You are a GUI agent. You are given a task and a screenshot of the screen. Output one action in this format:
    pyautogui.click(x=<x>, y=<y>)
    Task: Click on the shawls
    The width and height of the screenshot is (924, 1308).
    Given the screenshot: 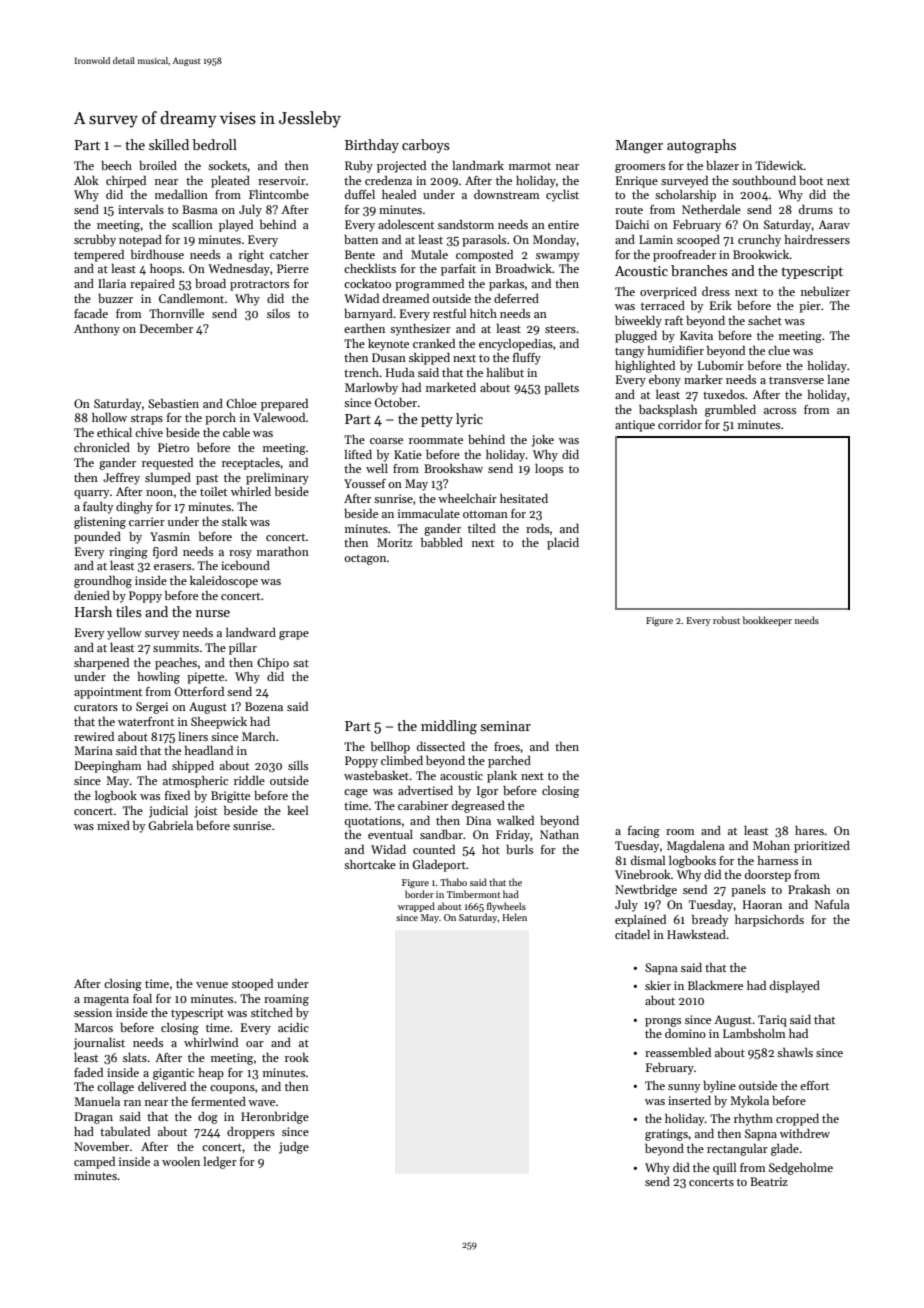 What is the action you would take?
    pyautogui.click(x=795, y=1052)
